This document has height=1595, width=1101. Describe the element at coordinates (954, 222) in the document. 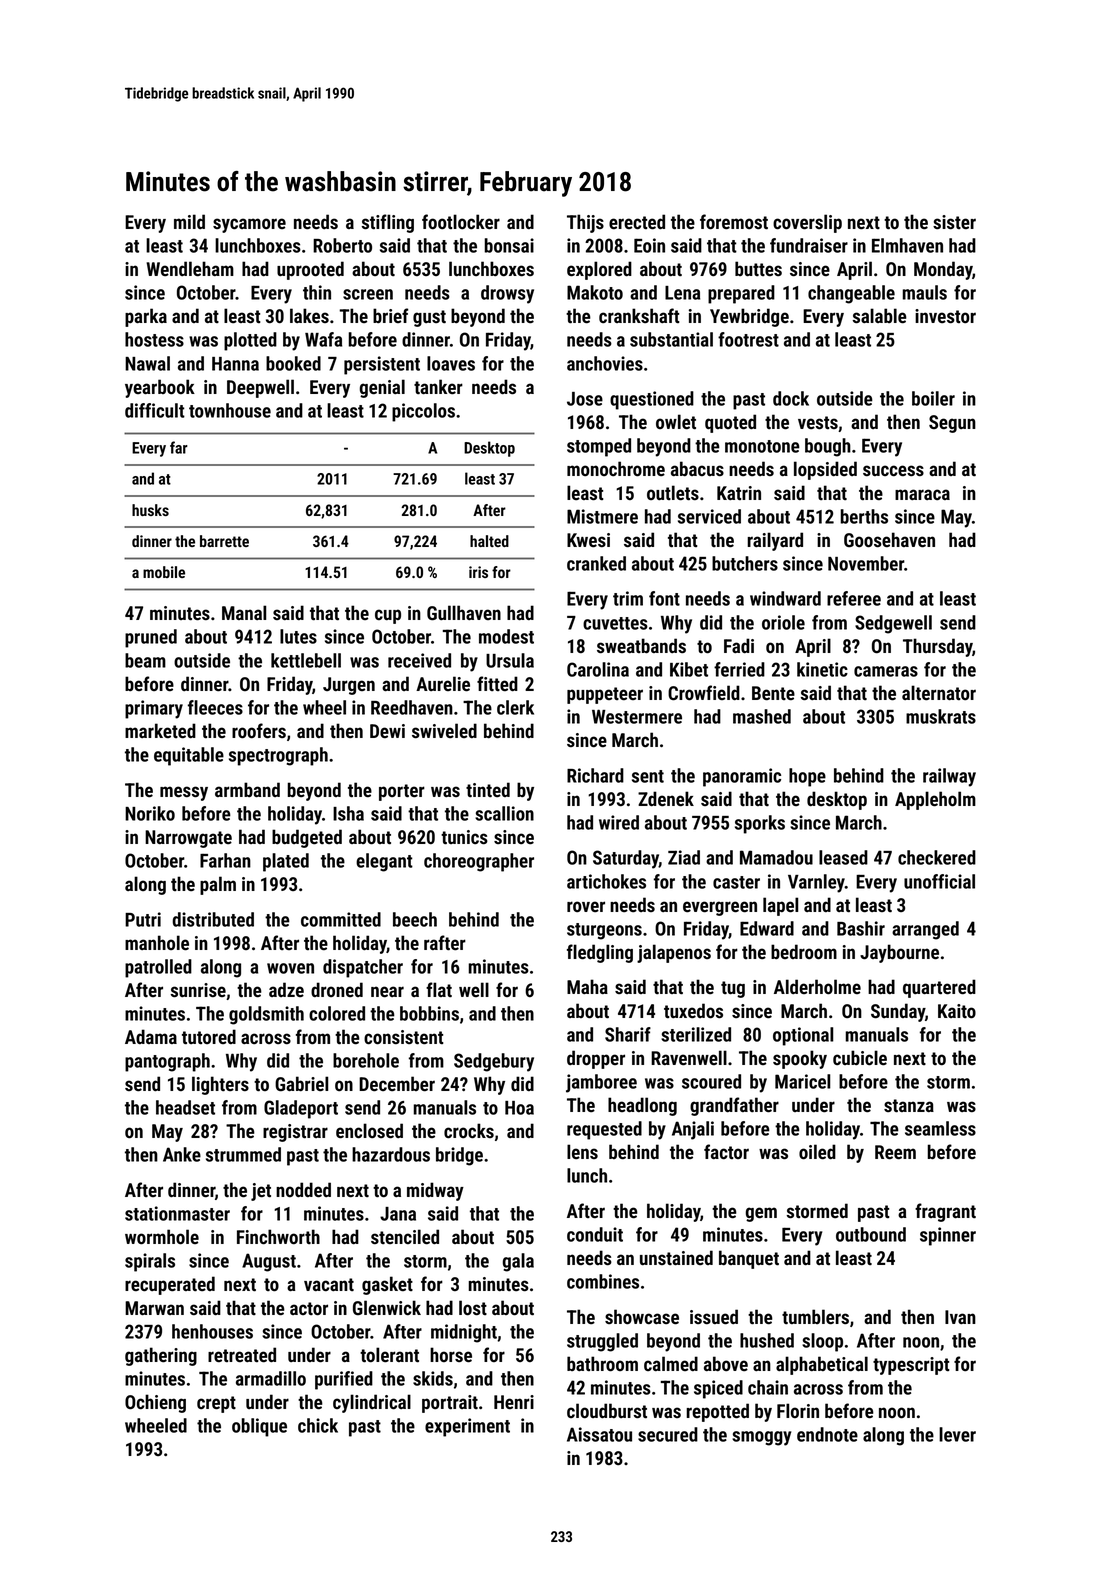

I see `sister` at that location.
